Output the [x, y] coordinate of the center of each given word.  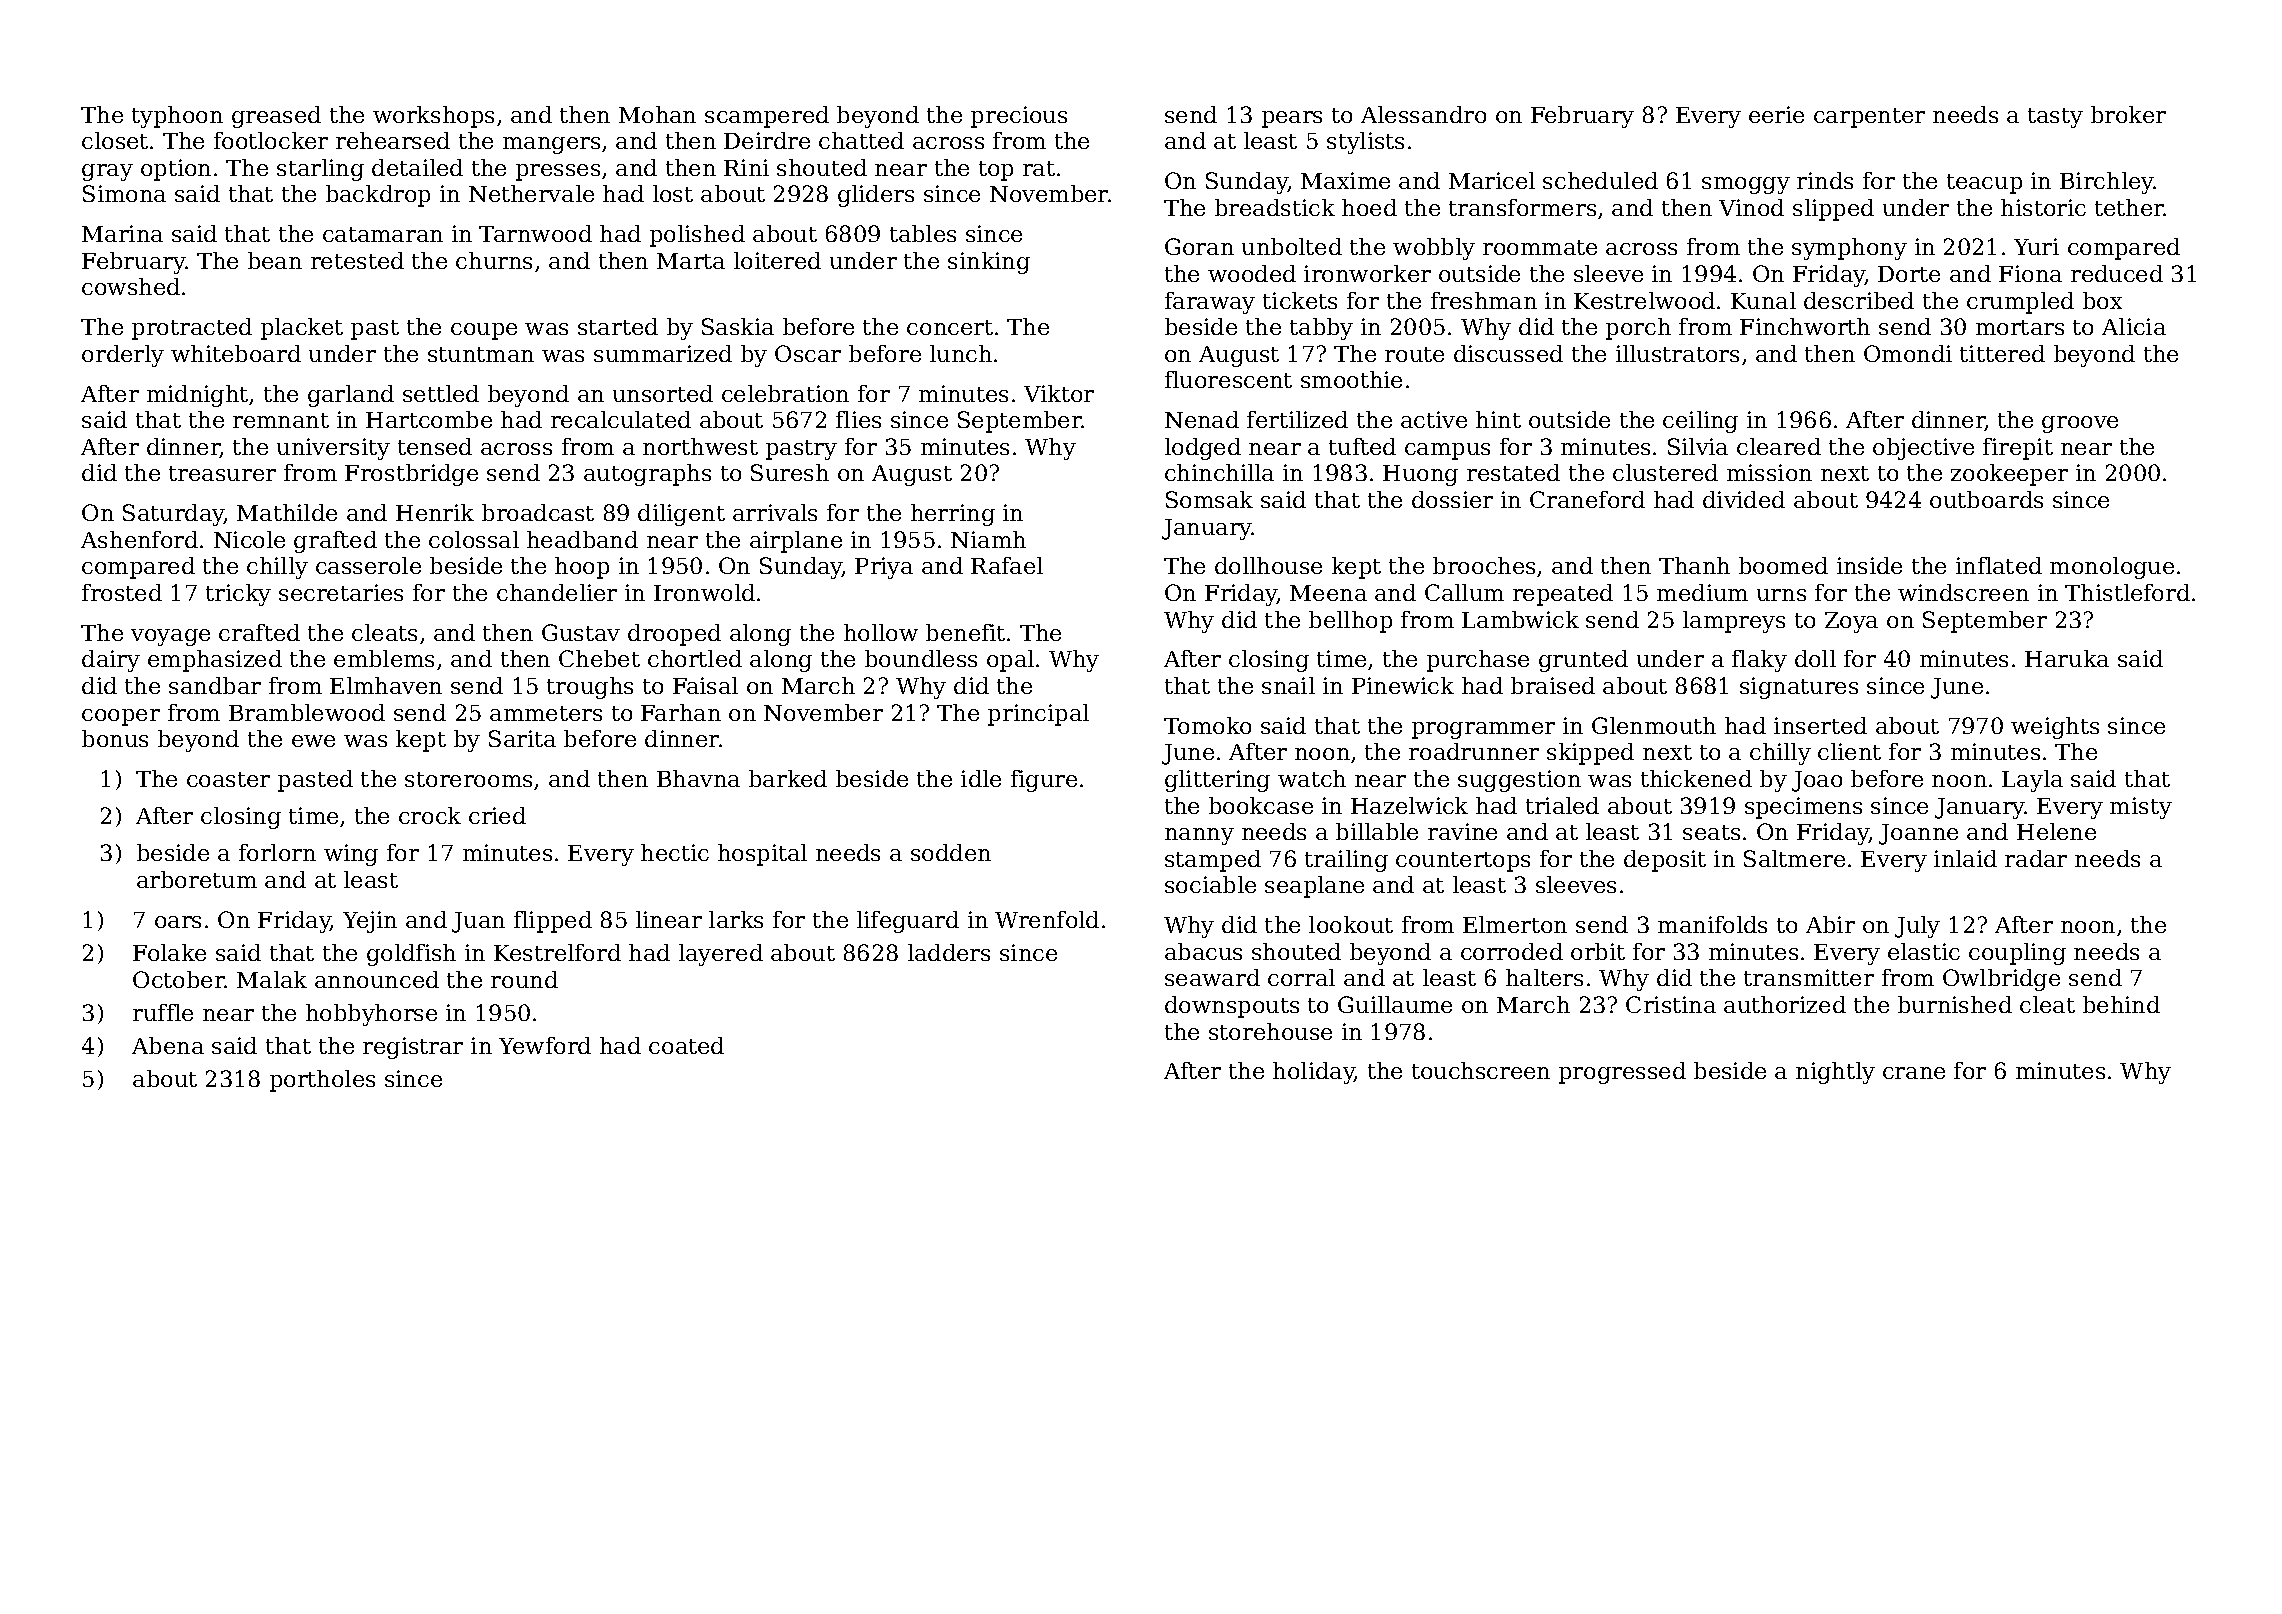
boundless [921, 658]
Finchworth [1805, 326]
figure [1044, 781]
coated [686, 1045]
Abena [168, 1045]
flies [858, 419]
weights [2055, 728]
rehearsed [393, 140]
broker [2128, 114]
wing [351, 855]
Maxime [1345, 180]
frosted [122, 592]
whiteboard [236, 353]
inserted [1820, 725]
